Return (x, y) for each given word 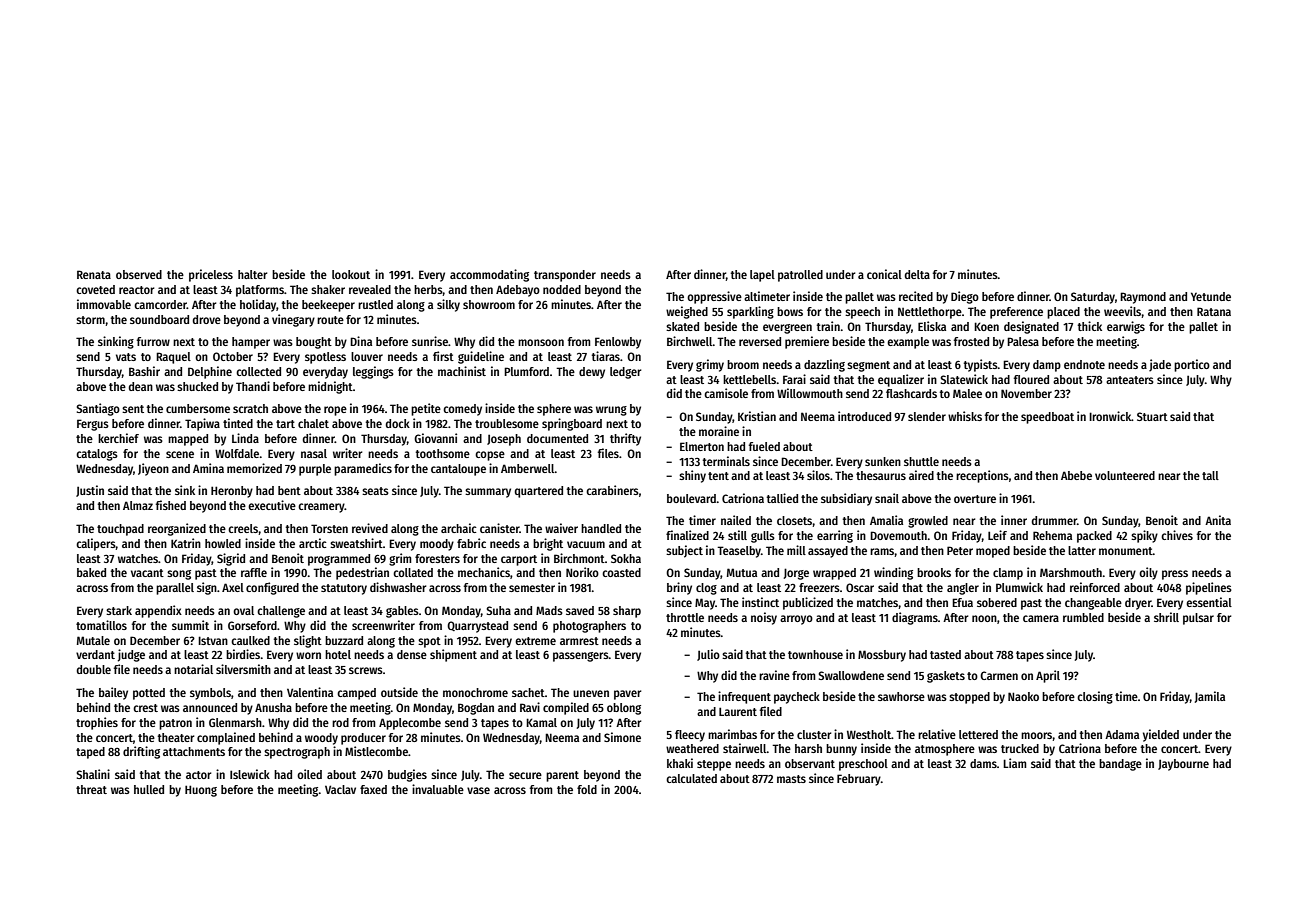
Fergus (93, 425)
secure (525, 775)
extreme (535, 641)
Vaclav (340, 789)
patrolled (800, 276)
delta (917, 274)
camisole (726, 393)
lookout (351, 274)
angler (963, 589)
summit (190, 625)
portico (1192, 365)
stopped (969, 698)
